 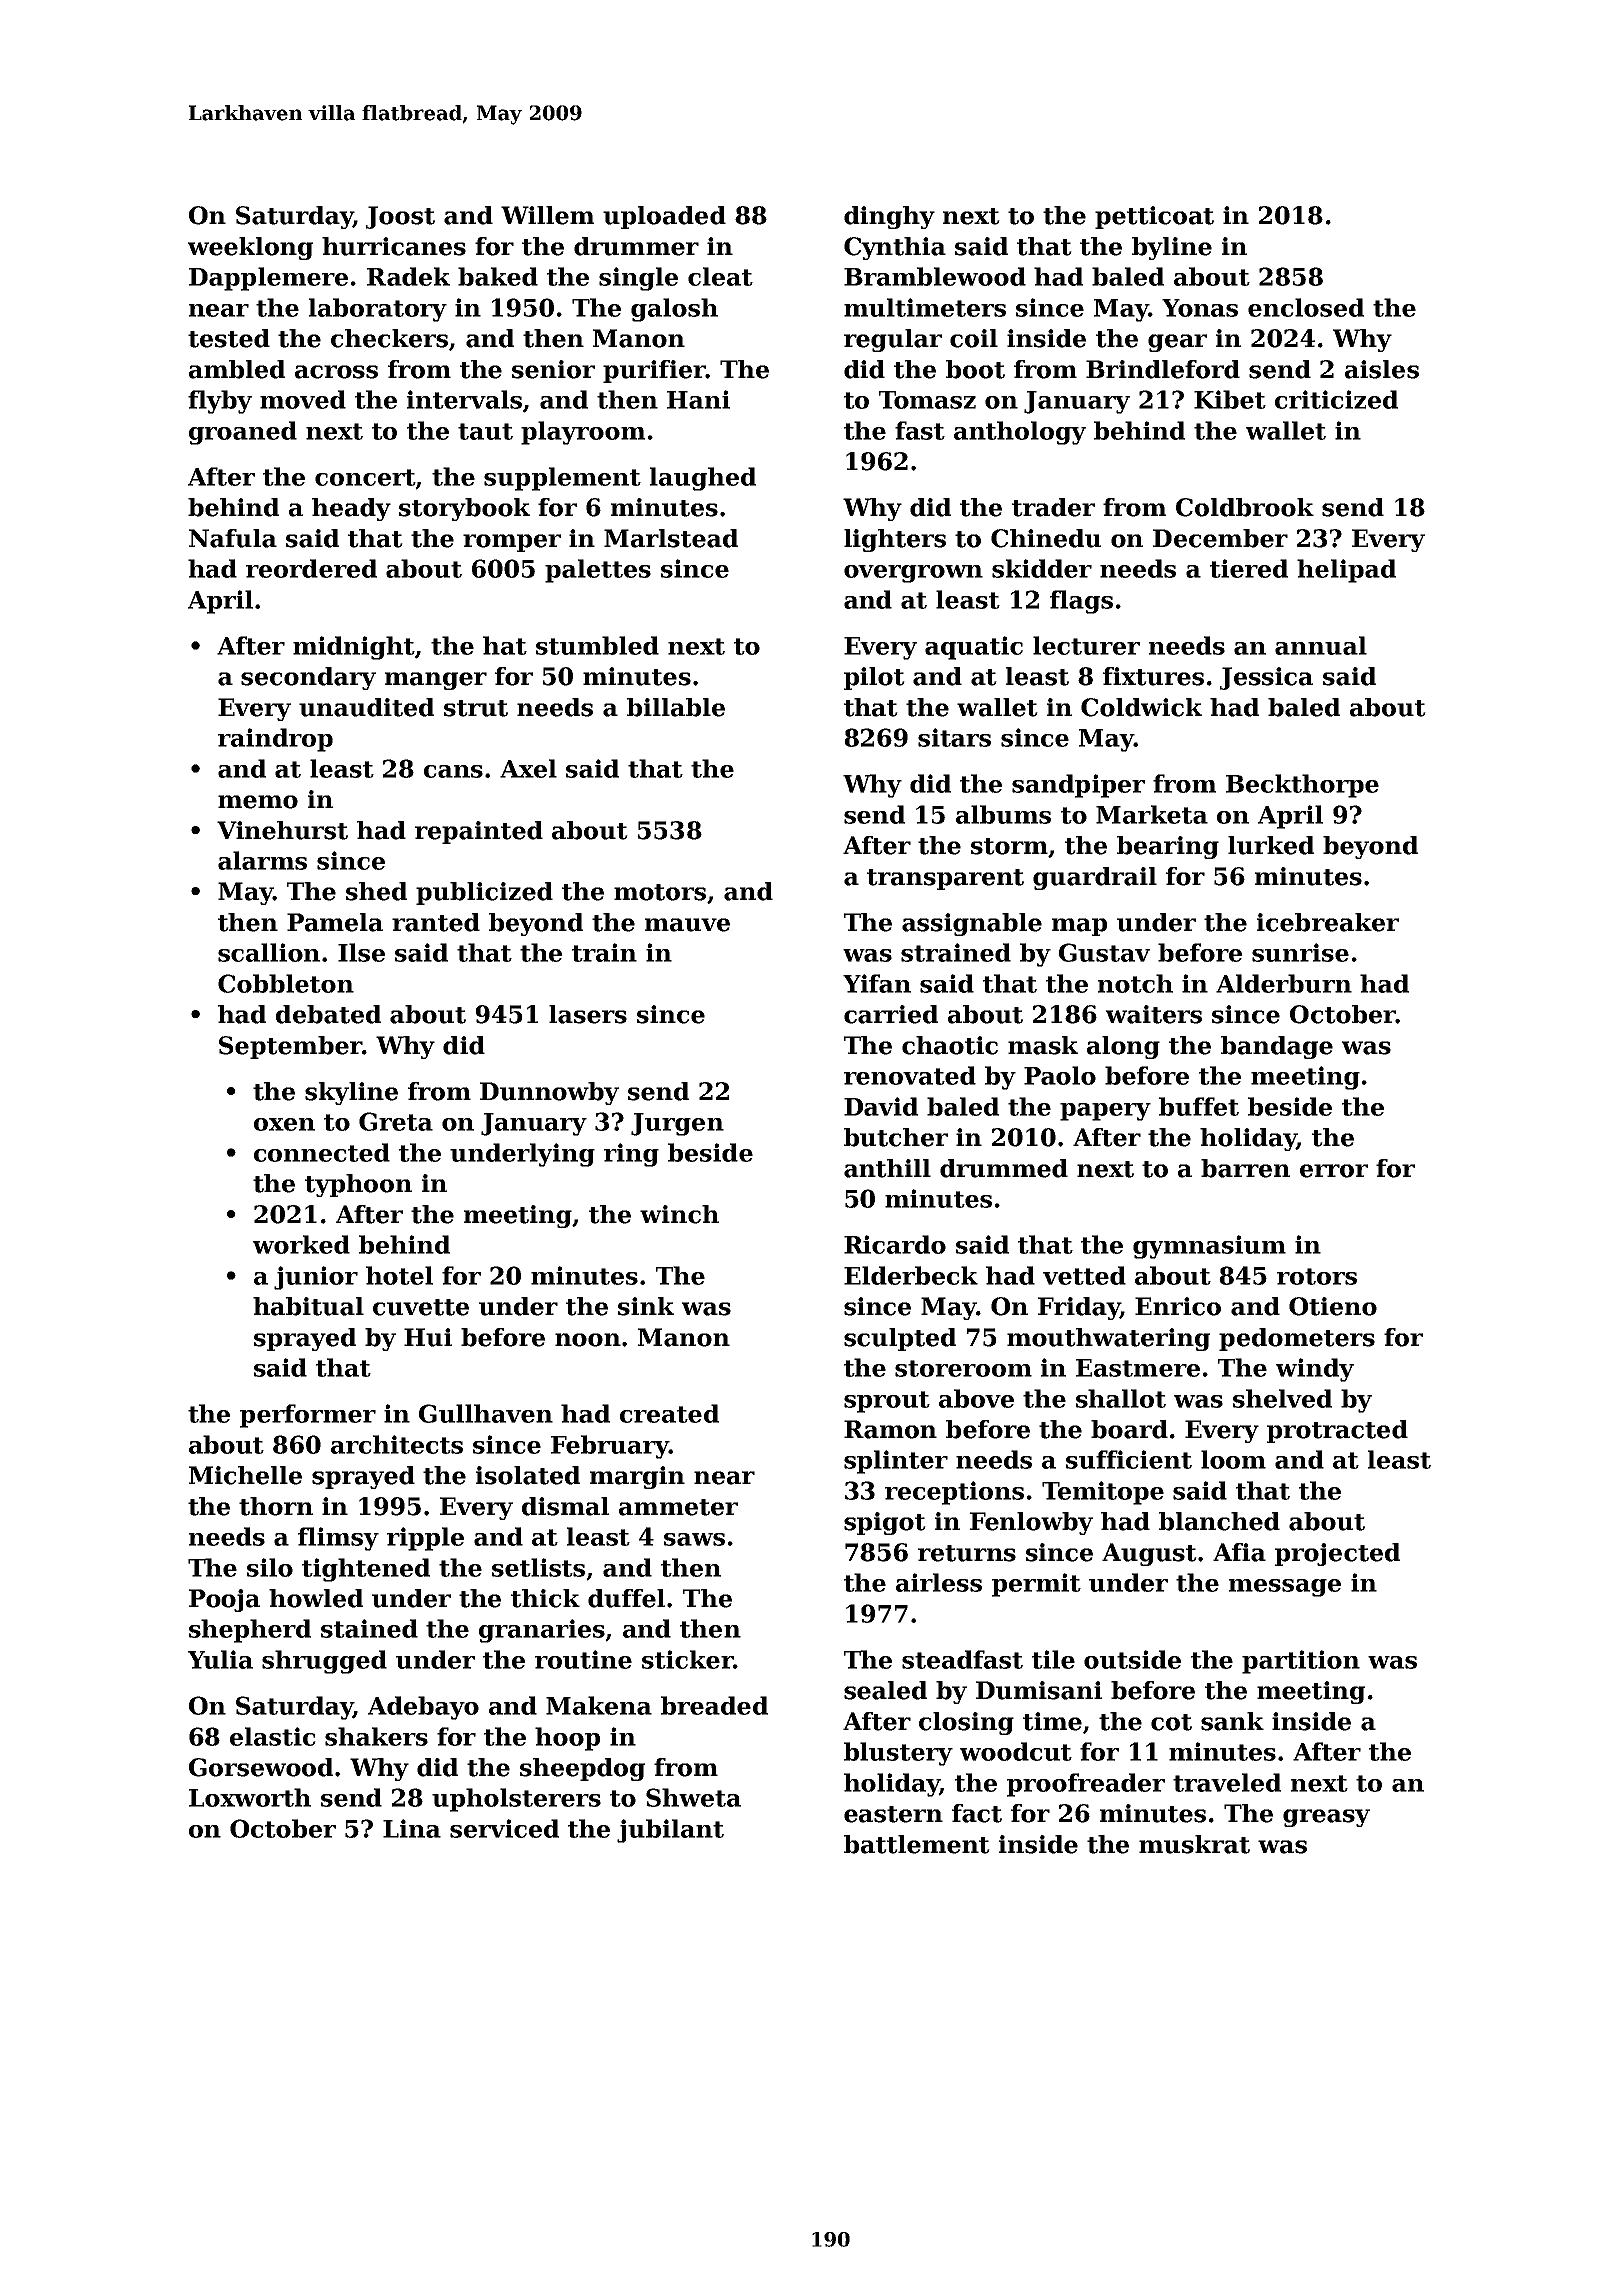 I want to click on ammeter, so click(x=678, y=1507).
